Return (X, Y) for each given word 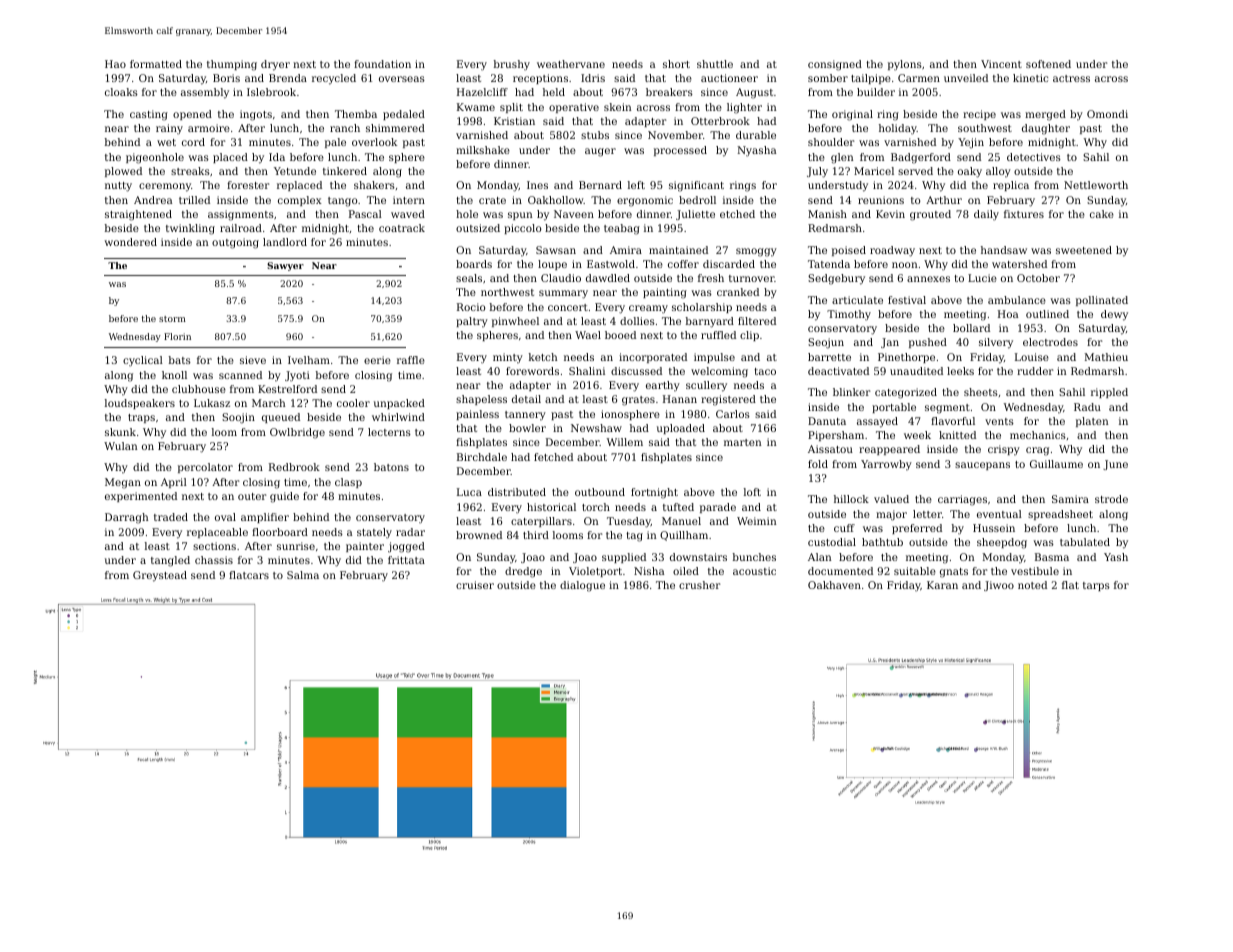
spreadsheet (1060, 515)
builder (876, 92)
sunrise (296, 546)
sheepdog (1002, 543)
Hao (115, 64)
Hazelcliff (482, 92)
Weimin (757, 521)
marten (743, 442)
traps (141, 418)
